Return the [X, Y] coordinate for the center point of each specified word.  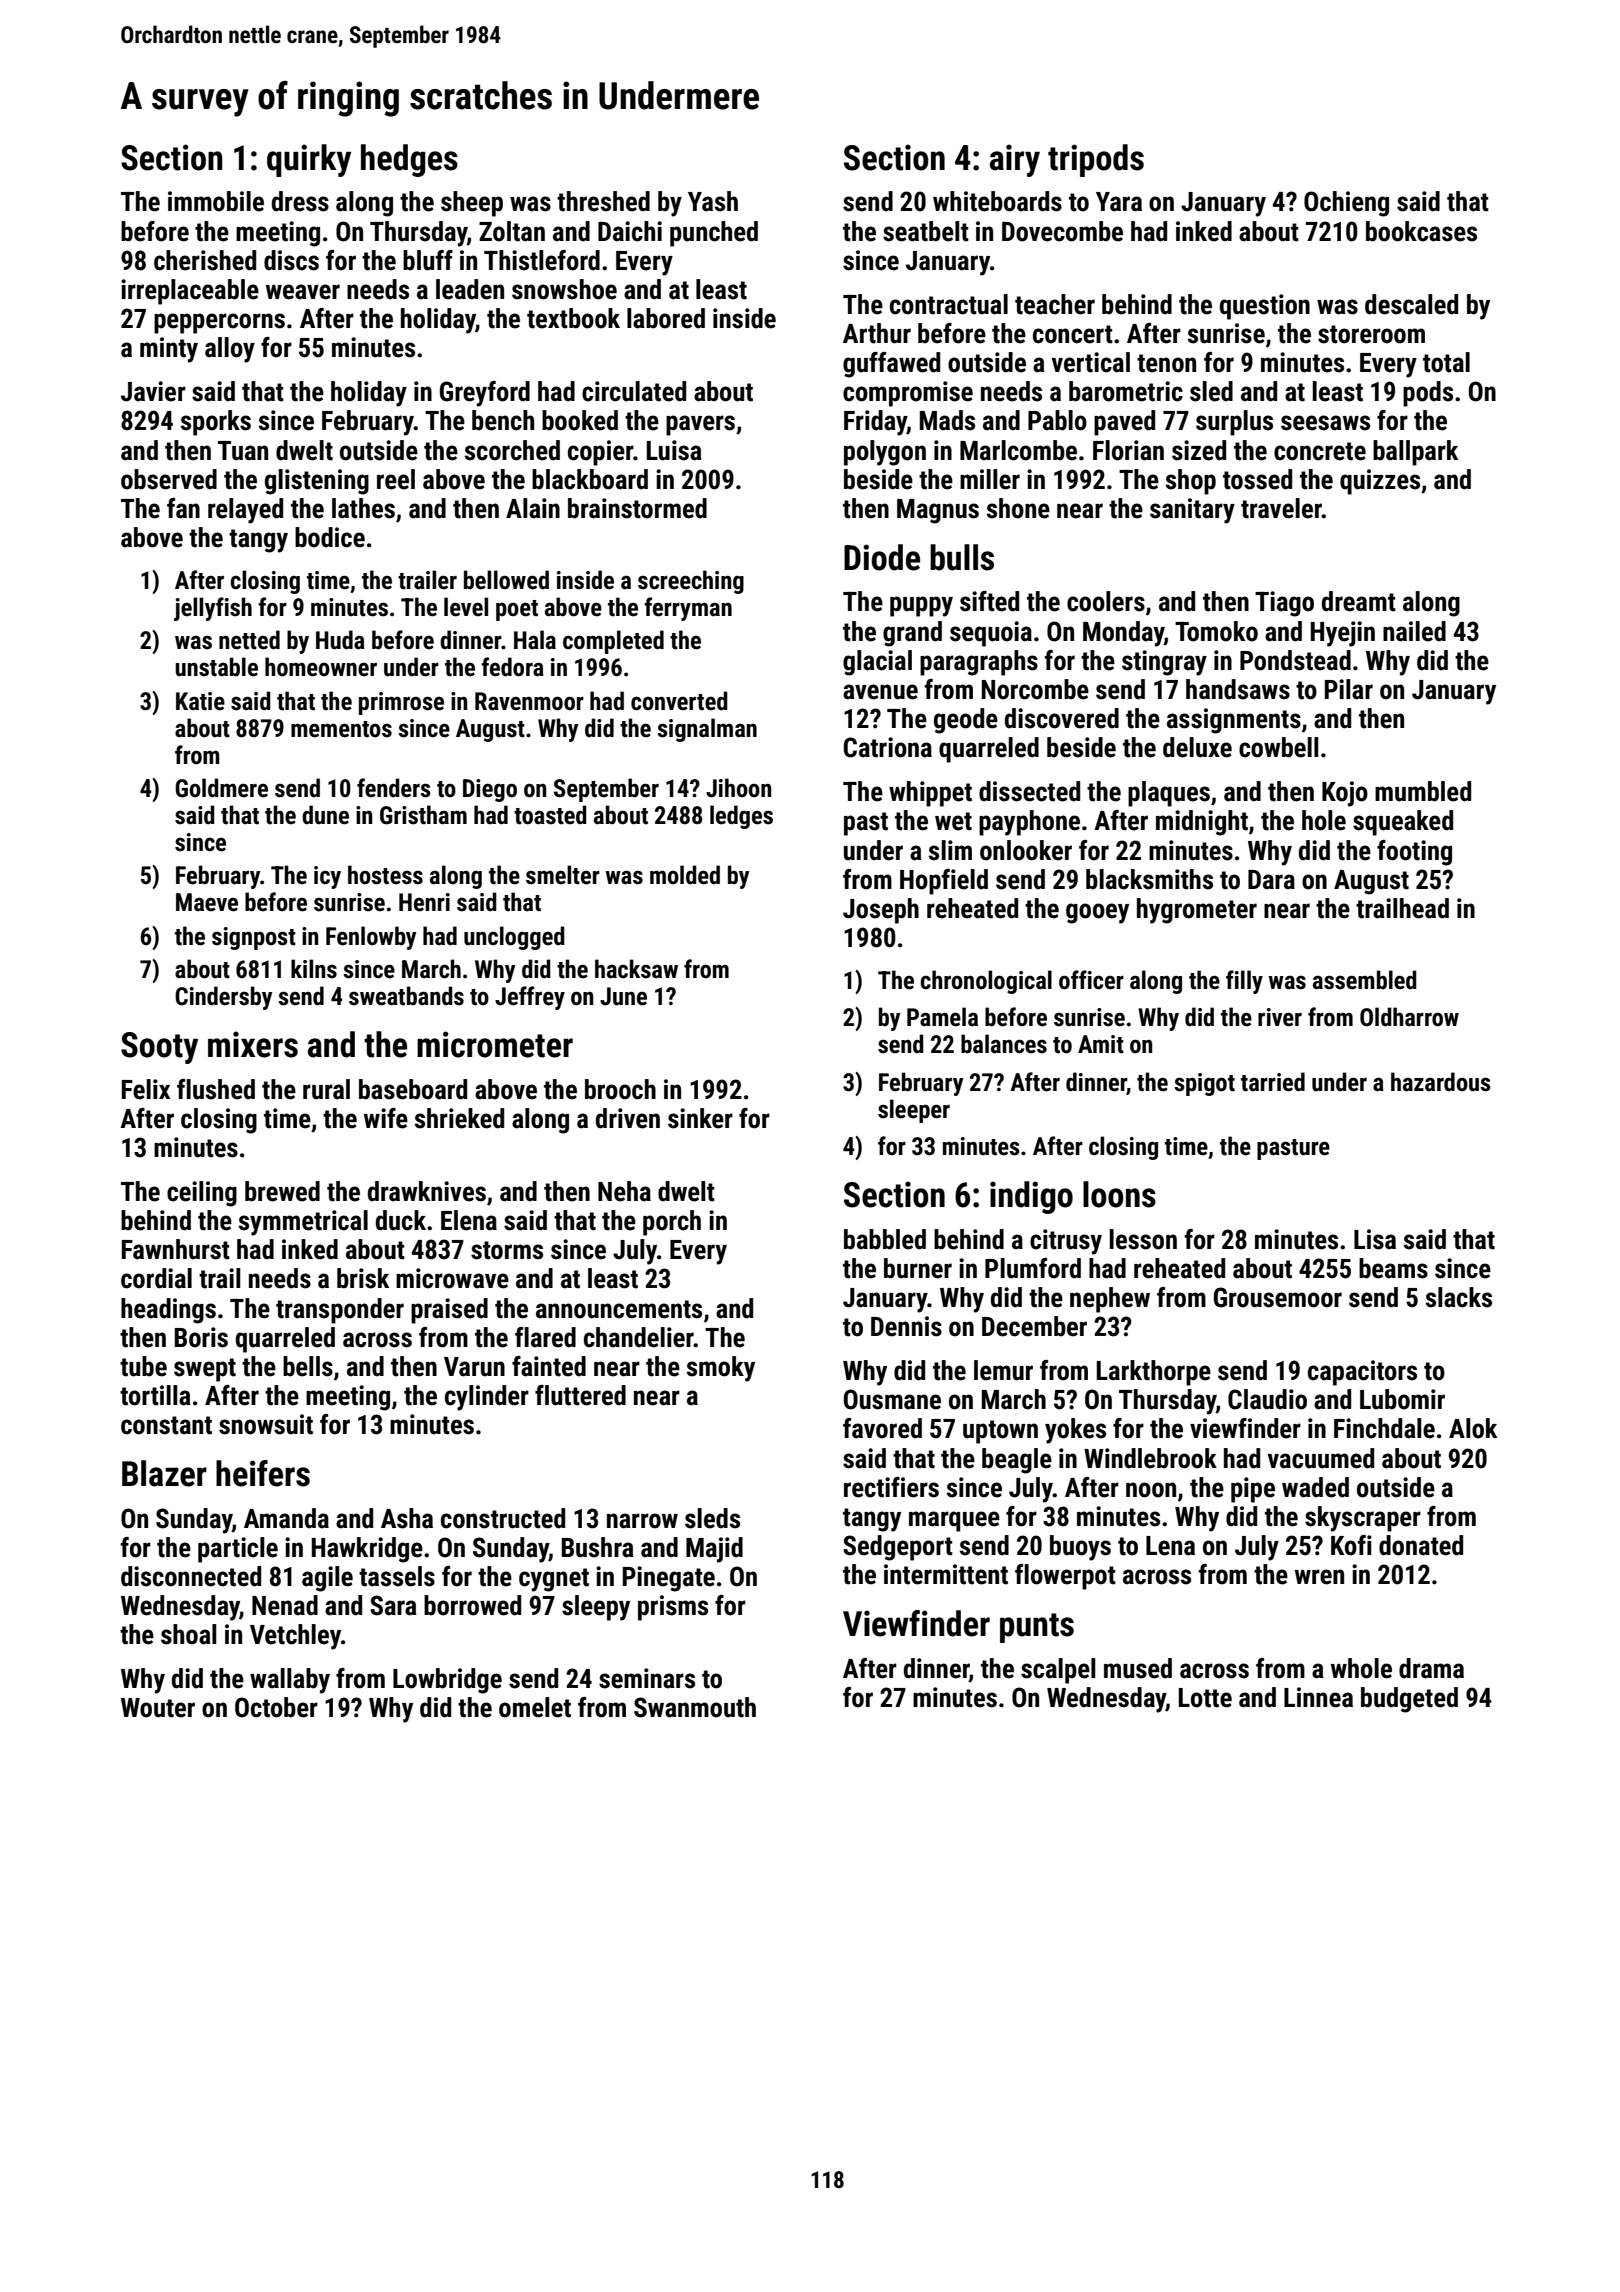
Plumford [1033, 1268]
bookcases [1421, 231]
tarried [1273, 1082]
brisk [363, 1278]
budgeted [1409, 1700]
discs [291, 260]
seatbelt [926, 231]
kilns [314, 969]
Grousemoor [1278, 1297]
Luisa [674, 450]
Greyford [485, 394]
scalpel [1058, 1671]
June [623, 996]
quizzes [1380, 482]
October [276, 1707]
